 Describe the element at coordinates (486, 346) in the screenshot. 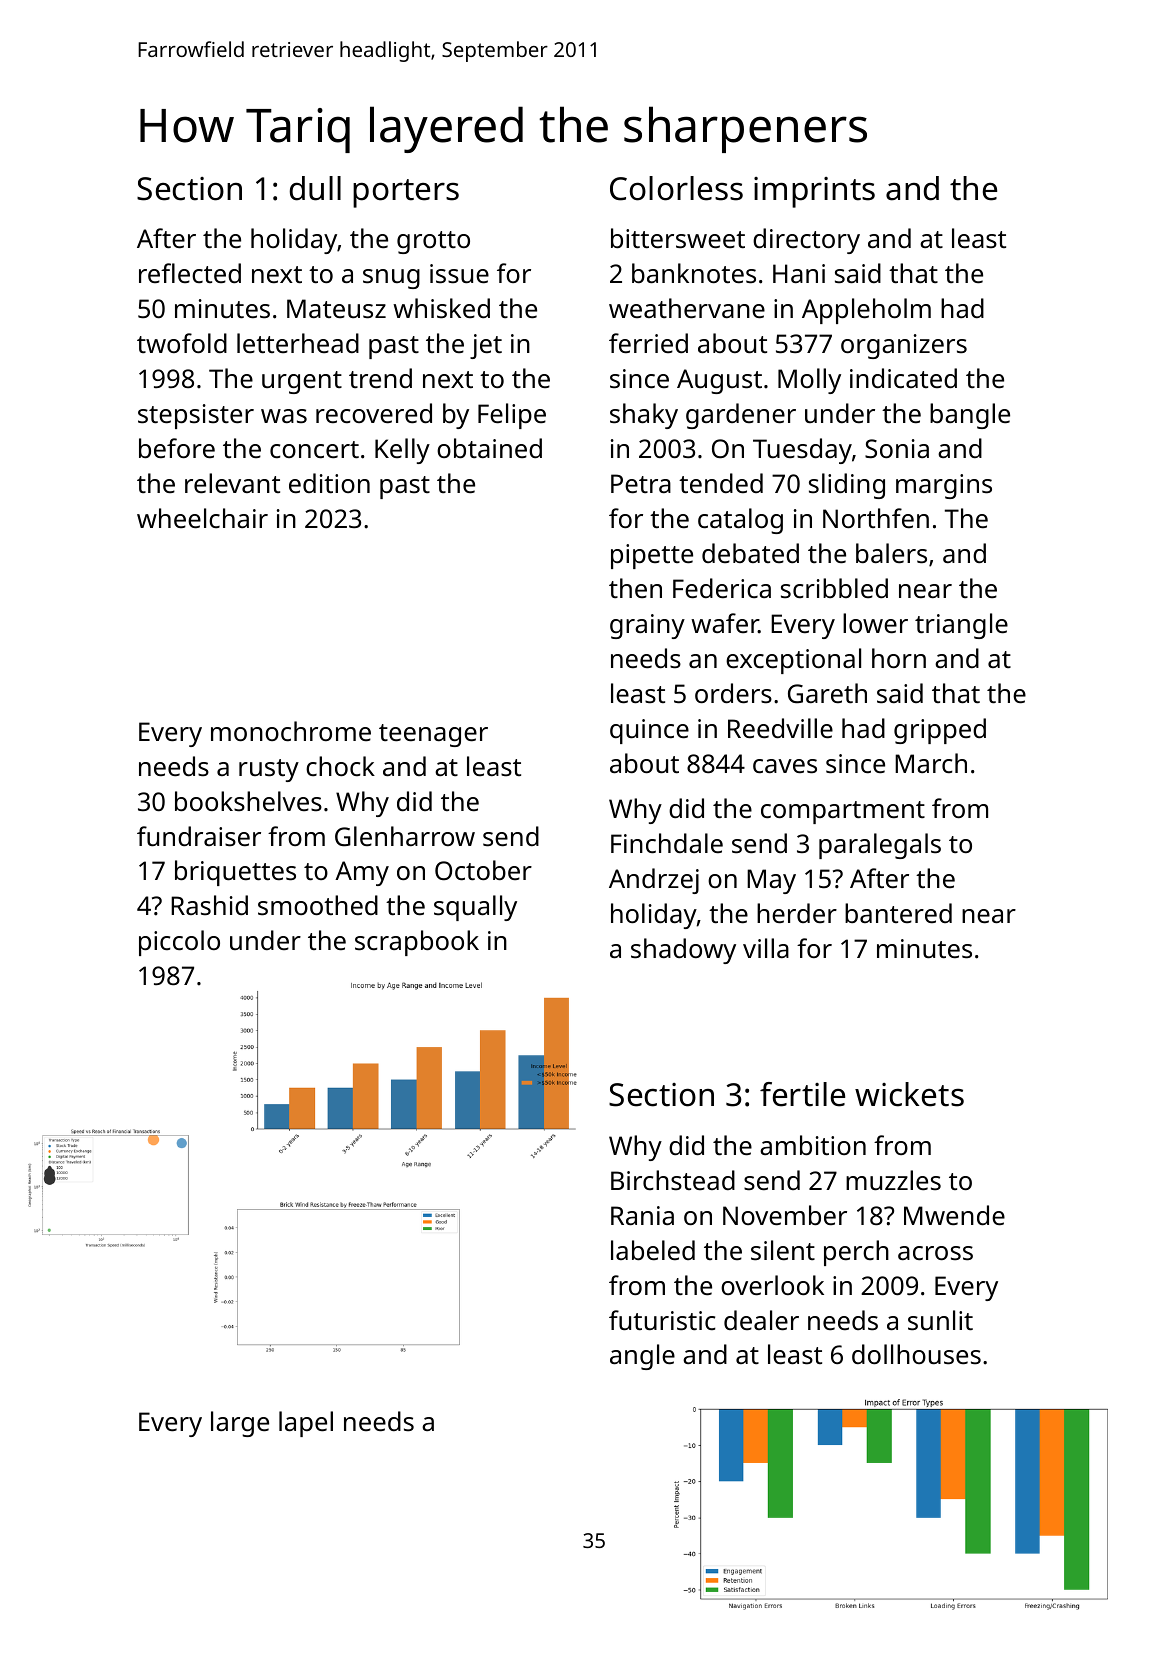

I see `jet` at that location.
